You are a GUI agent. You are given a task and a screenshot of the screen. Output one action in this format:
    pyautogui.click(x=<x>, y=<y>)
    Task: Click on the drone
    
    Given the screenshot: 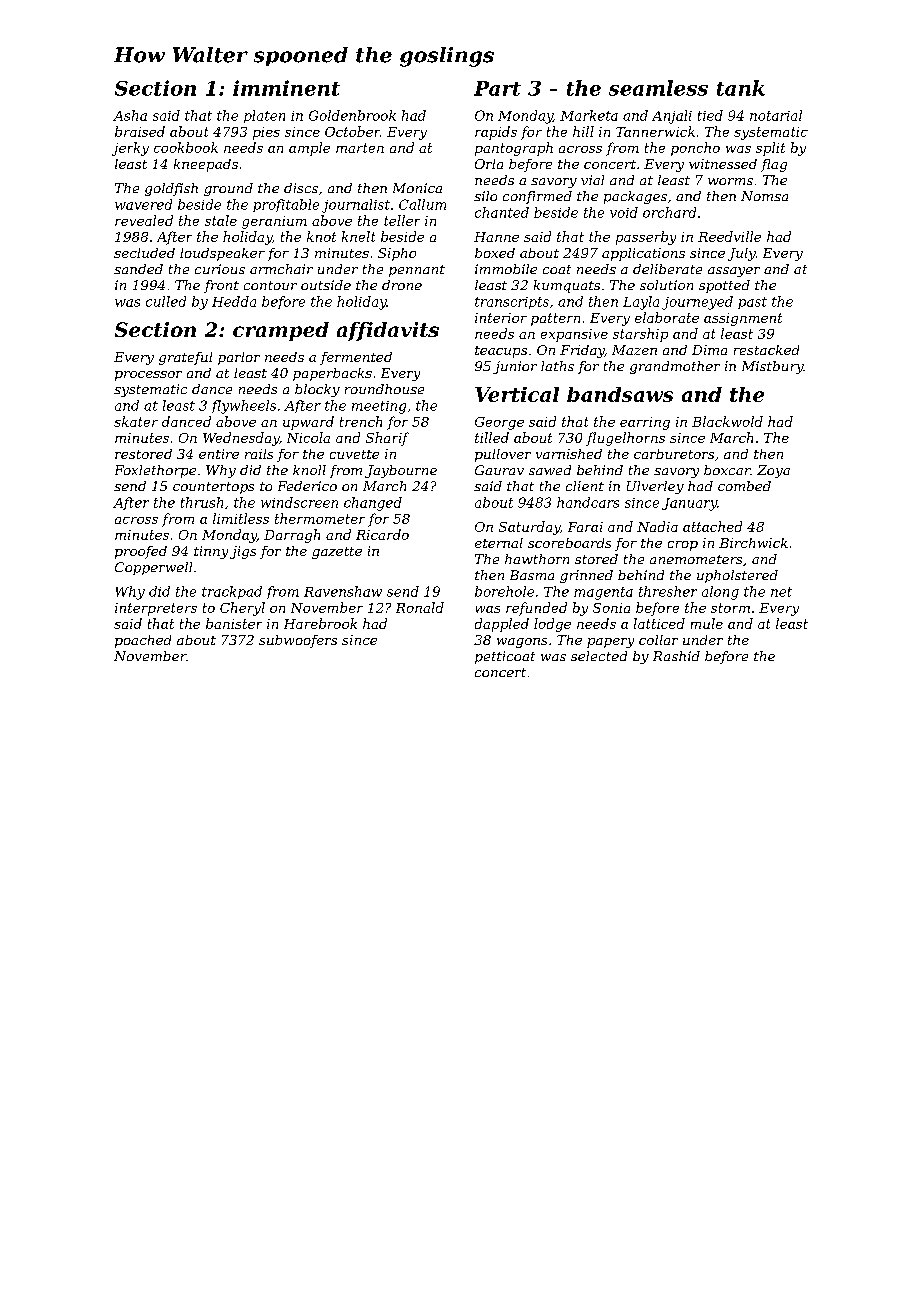 What is the action you would take?
    pyautogui.click(x=402, y=285)
